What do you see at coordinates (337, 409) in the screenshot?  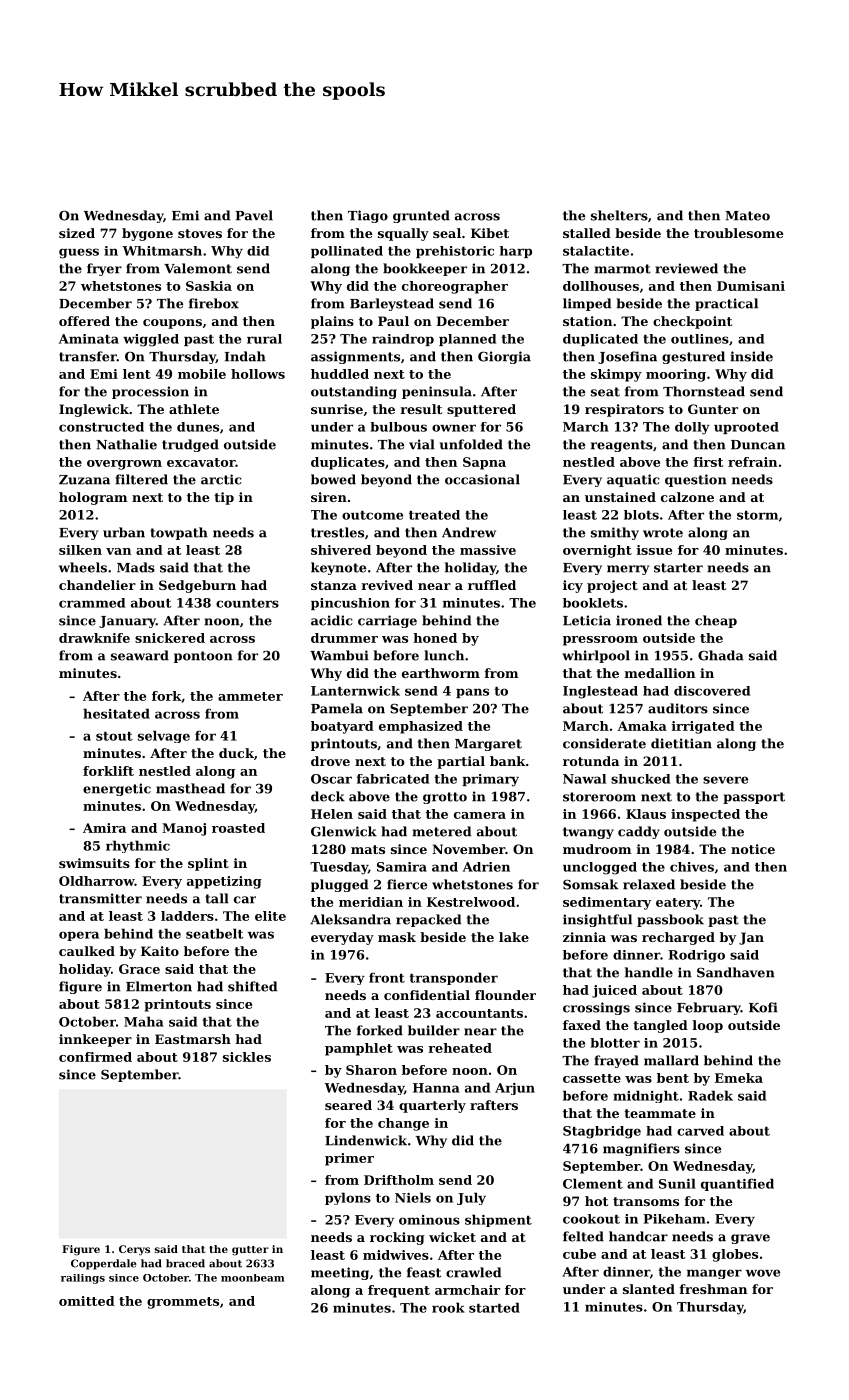 I see `sunrise` at bounding box center [337, 409].
